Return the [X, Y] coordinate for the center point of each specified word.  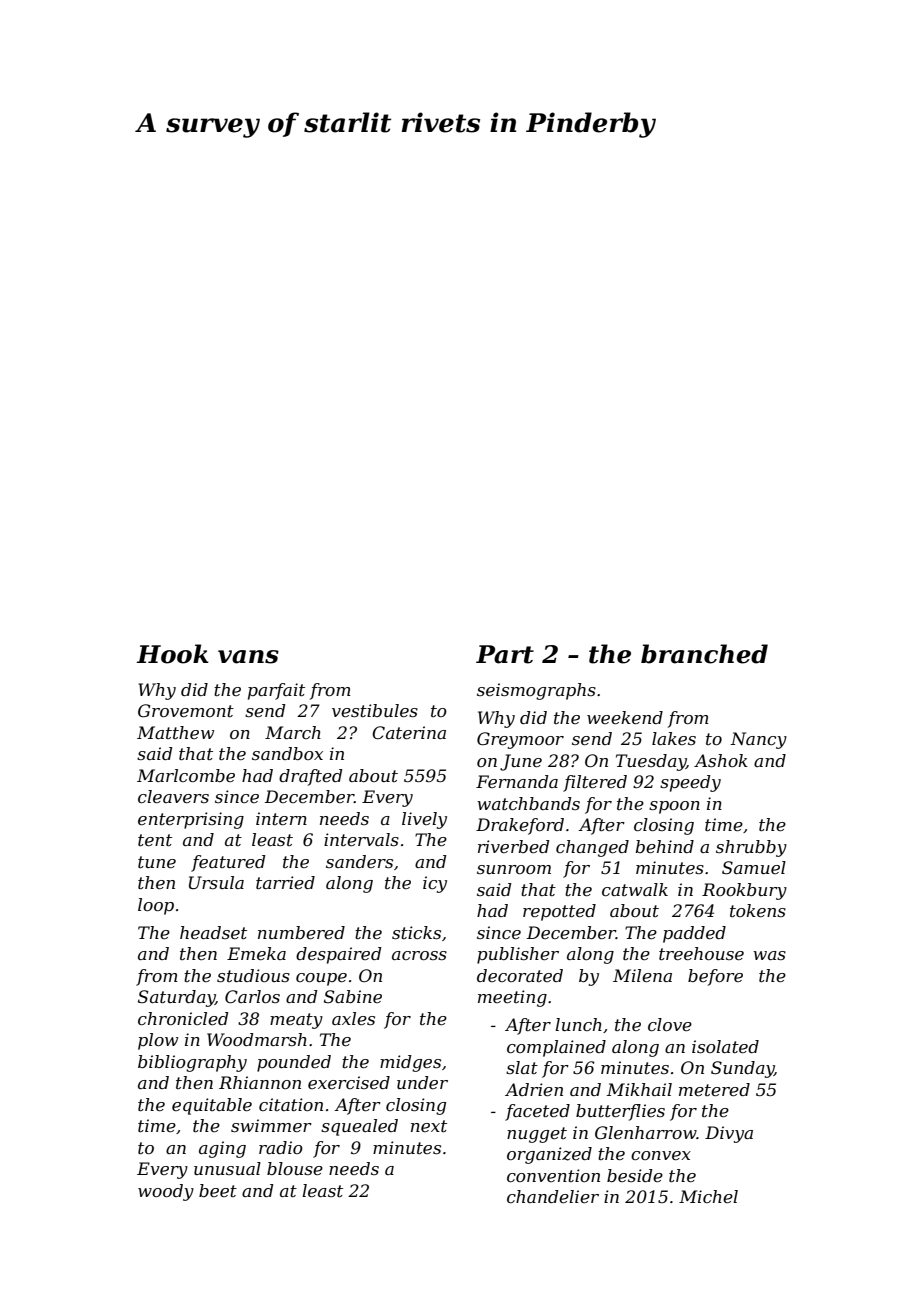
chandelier [553, 1196]
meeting [512, 998]
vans [248, 657]
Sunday [742, 1069]
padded [694, 934]
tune [157, 862]
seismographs [536, 691]
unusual [227, 1168]
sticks [416, 932]
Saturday [176, 998]
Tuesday [651, 762]
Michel [708, 1196]
